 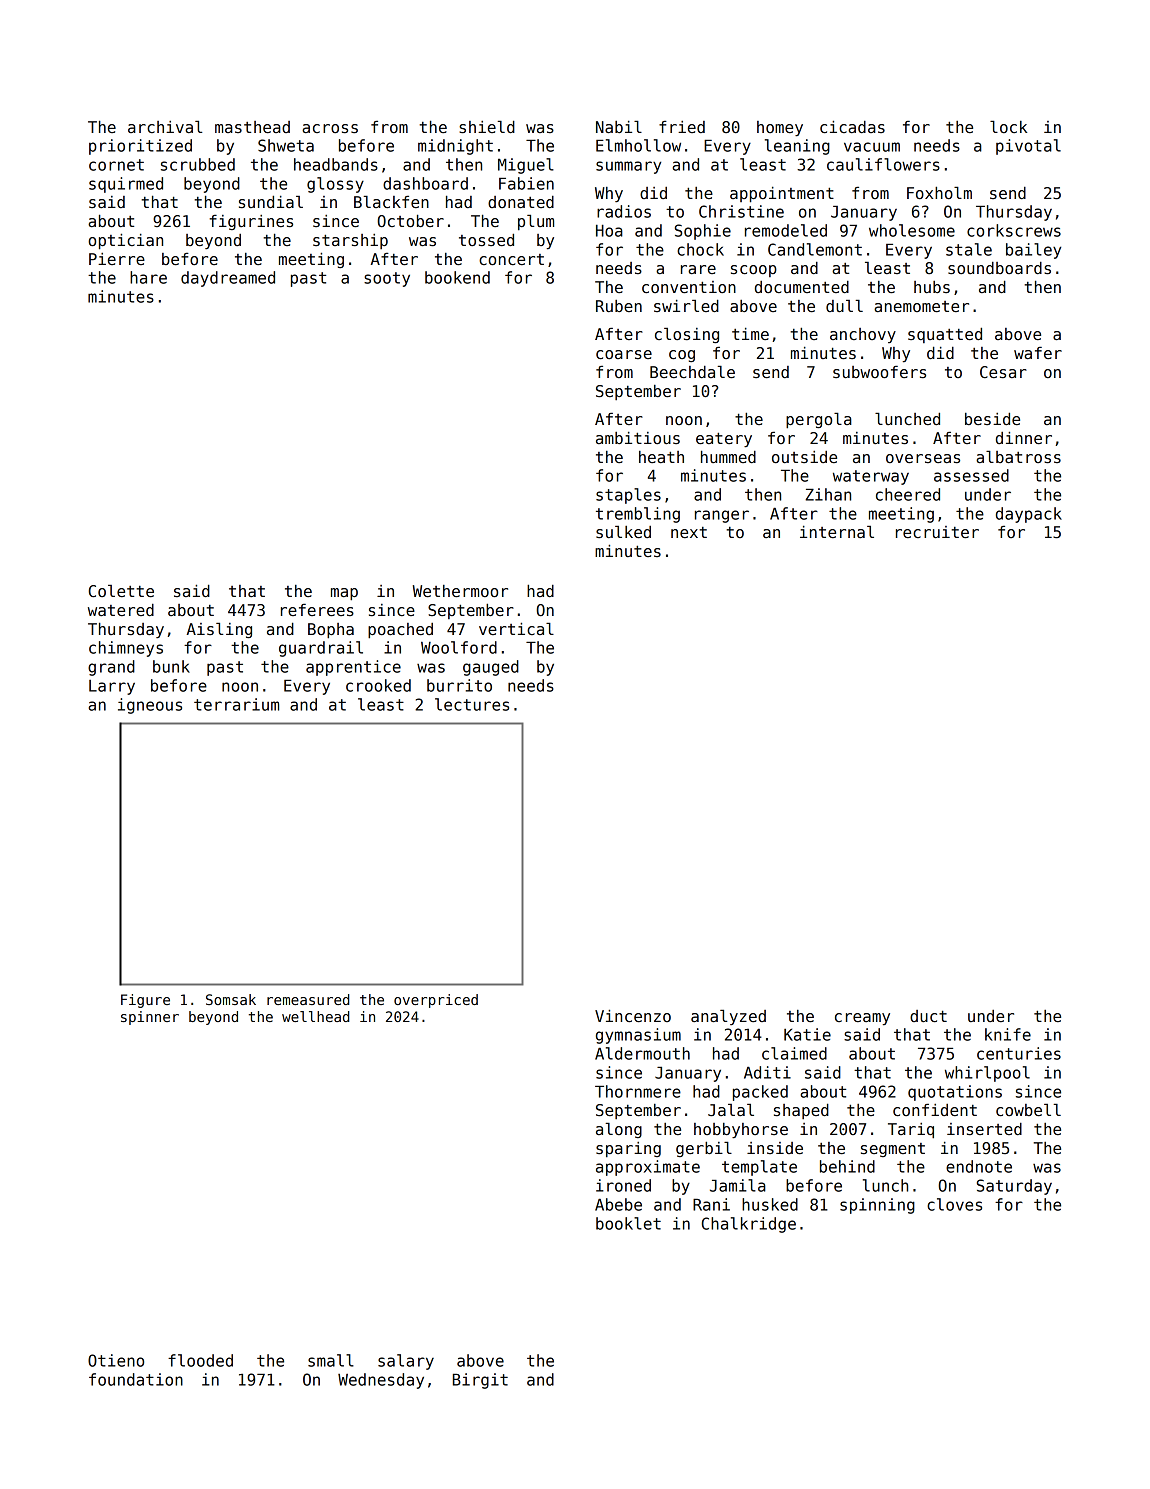 I want to click on Birgit, so click(x=480, y=1381).
